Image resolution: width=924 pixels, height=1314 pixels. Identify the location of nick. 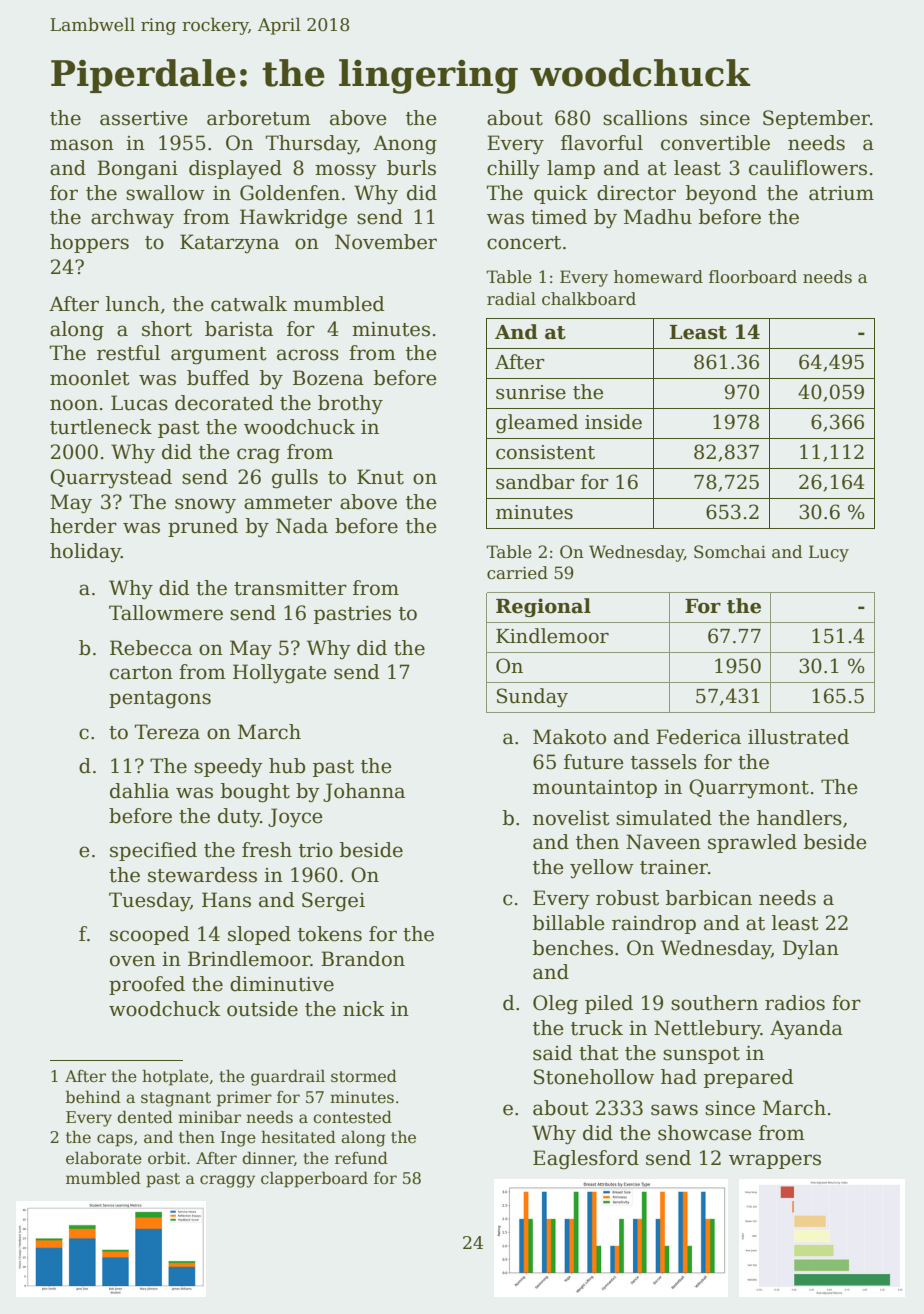
(364, 1009).
